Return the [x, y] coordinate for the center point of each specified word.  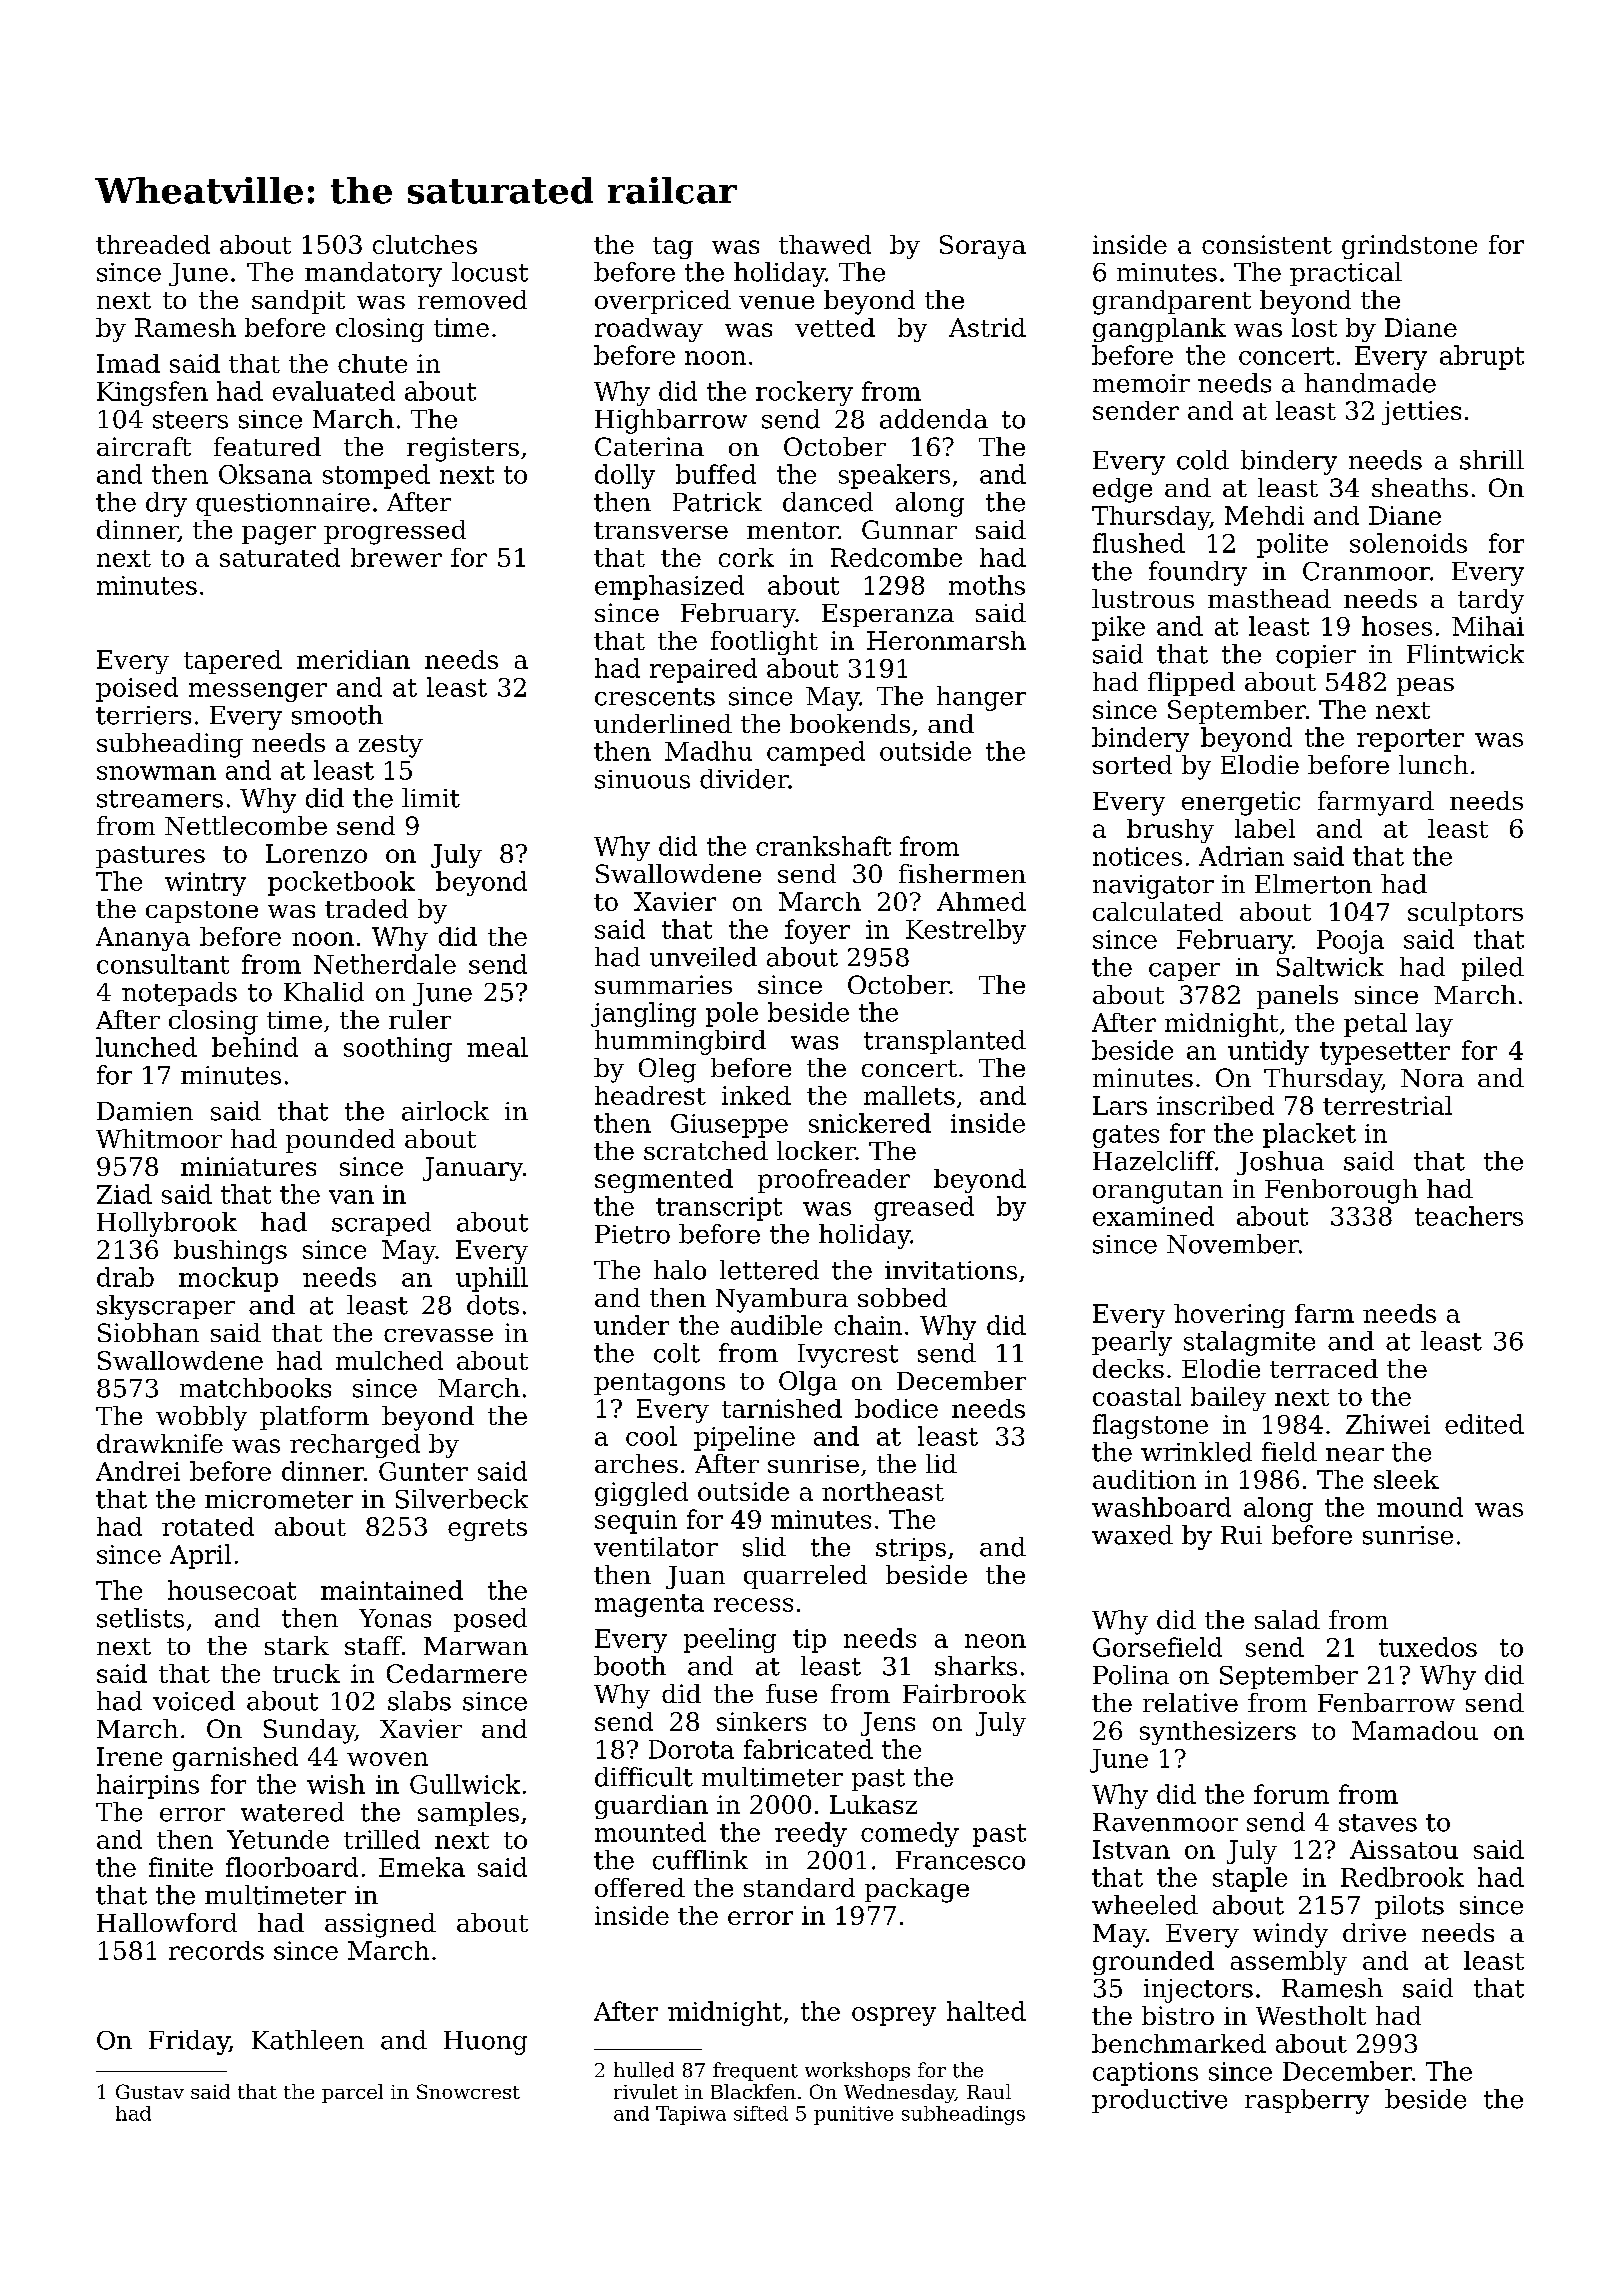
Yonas [395, 1618]
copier [1316, 656]
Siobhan [148, 1332]
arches [636, 1463]
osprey [894, 2016]
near [1355, 1455]
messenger [258, 692]
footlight [764, 643]
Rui [1241, 1535]
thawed [825, 244]
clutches [425, 244]
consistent [1267, 244]
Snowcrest [468, 2091]
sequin [636, 1522]
